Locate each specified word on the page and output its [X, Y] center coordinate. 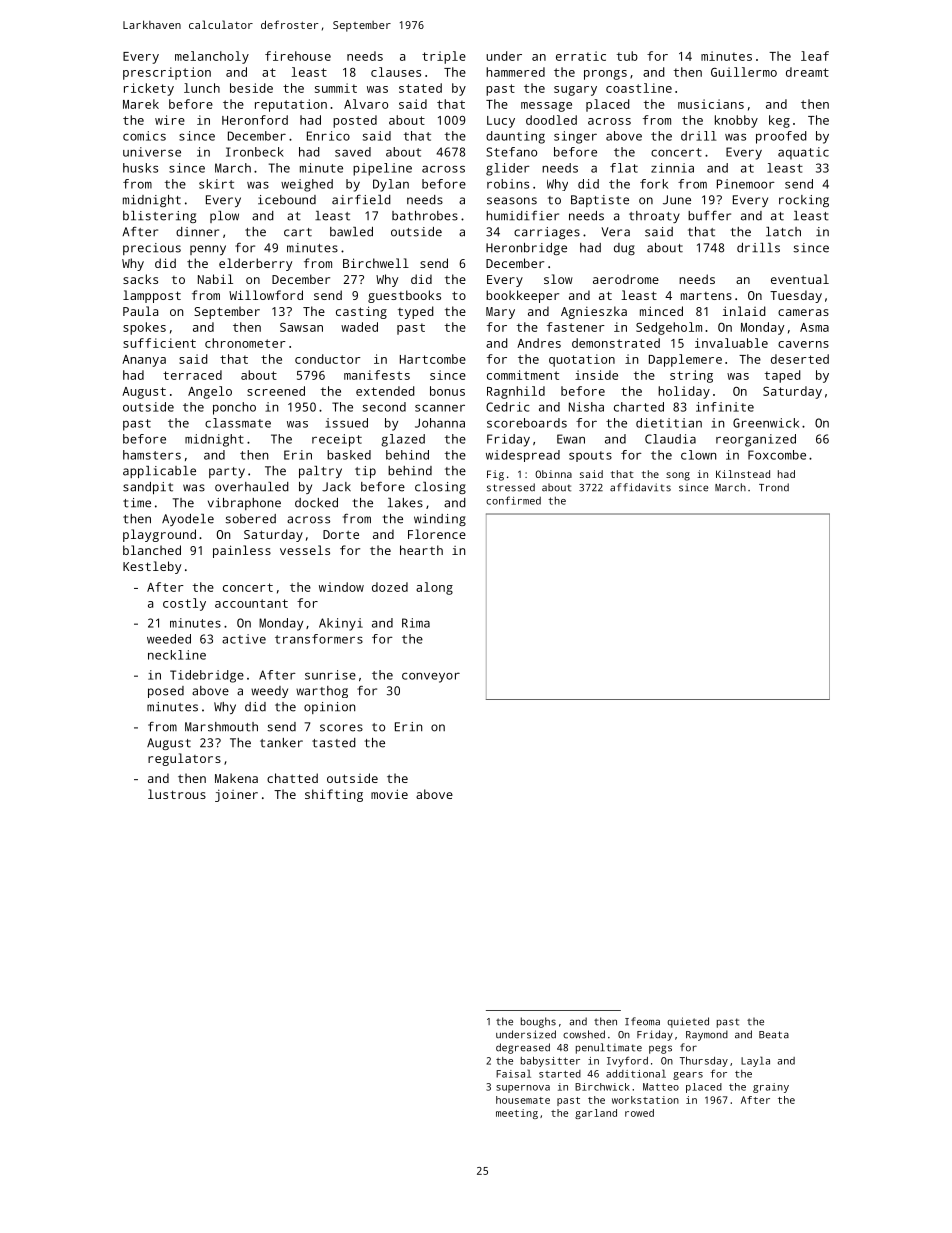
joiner [236, 795]
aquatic [803, 153]
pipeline [382, 169]
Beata [774, 1035]
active [244, 639]
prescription [167, 73]
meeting [517, 1114]
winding [440, 520]
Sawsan [301, 327]
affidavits [640, 487]
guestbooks [404, 296]
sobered [250, 519]
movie [389, 794]
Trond [774, 487]
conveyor [431, 677]
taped [783, 376]
